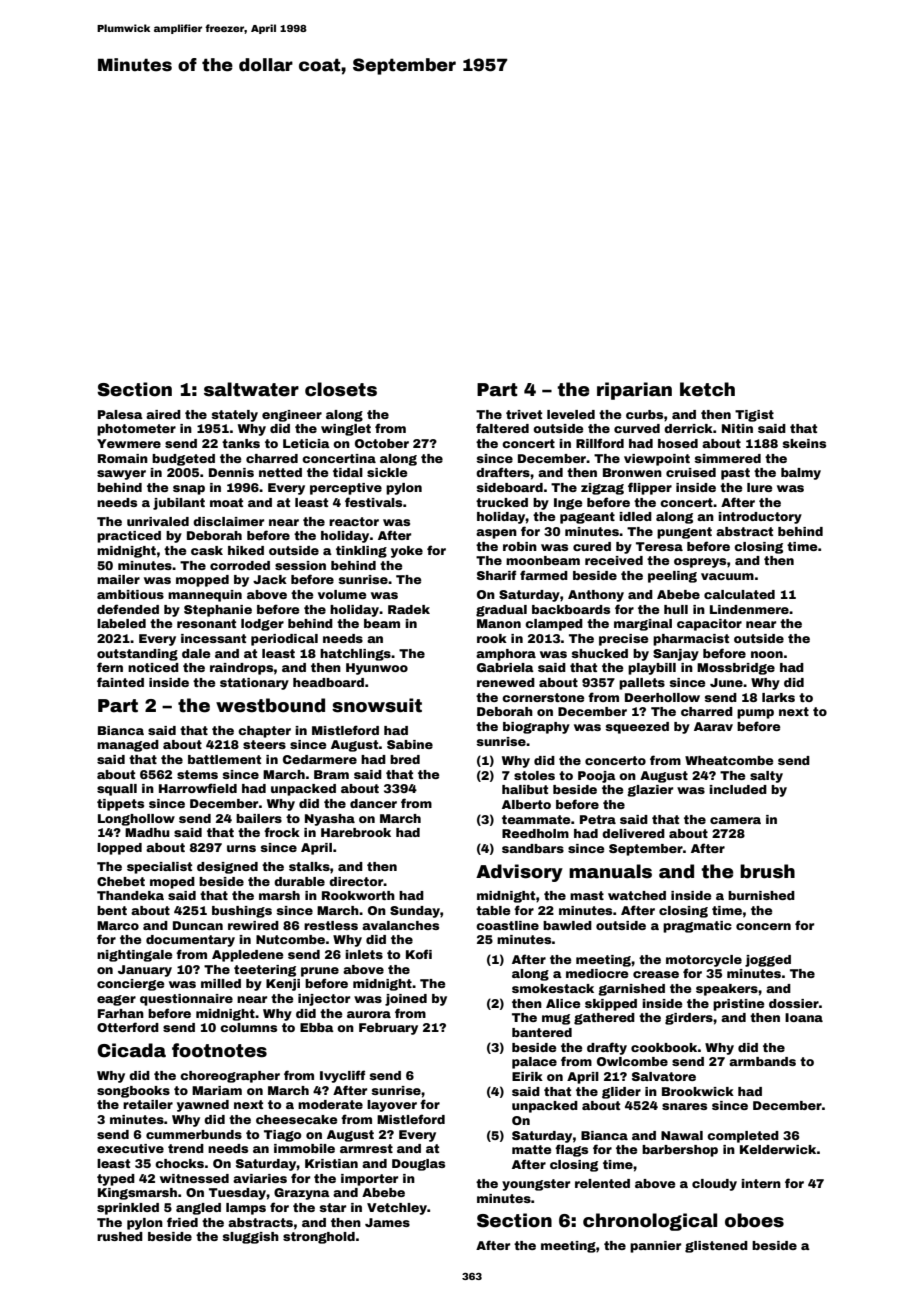  What do you see at coordinates (610, 871) in the screenshot?
I see `manuals` at bounding box center [610, 871].
